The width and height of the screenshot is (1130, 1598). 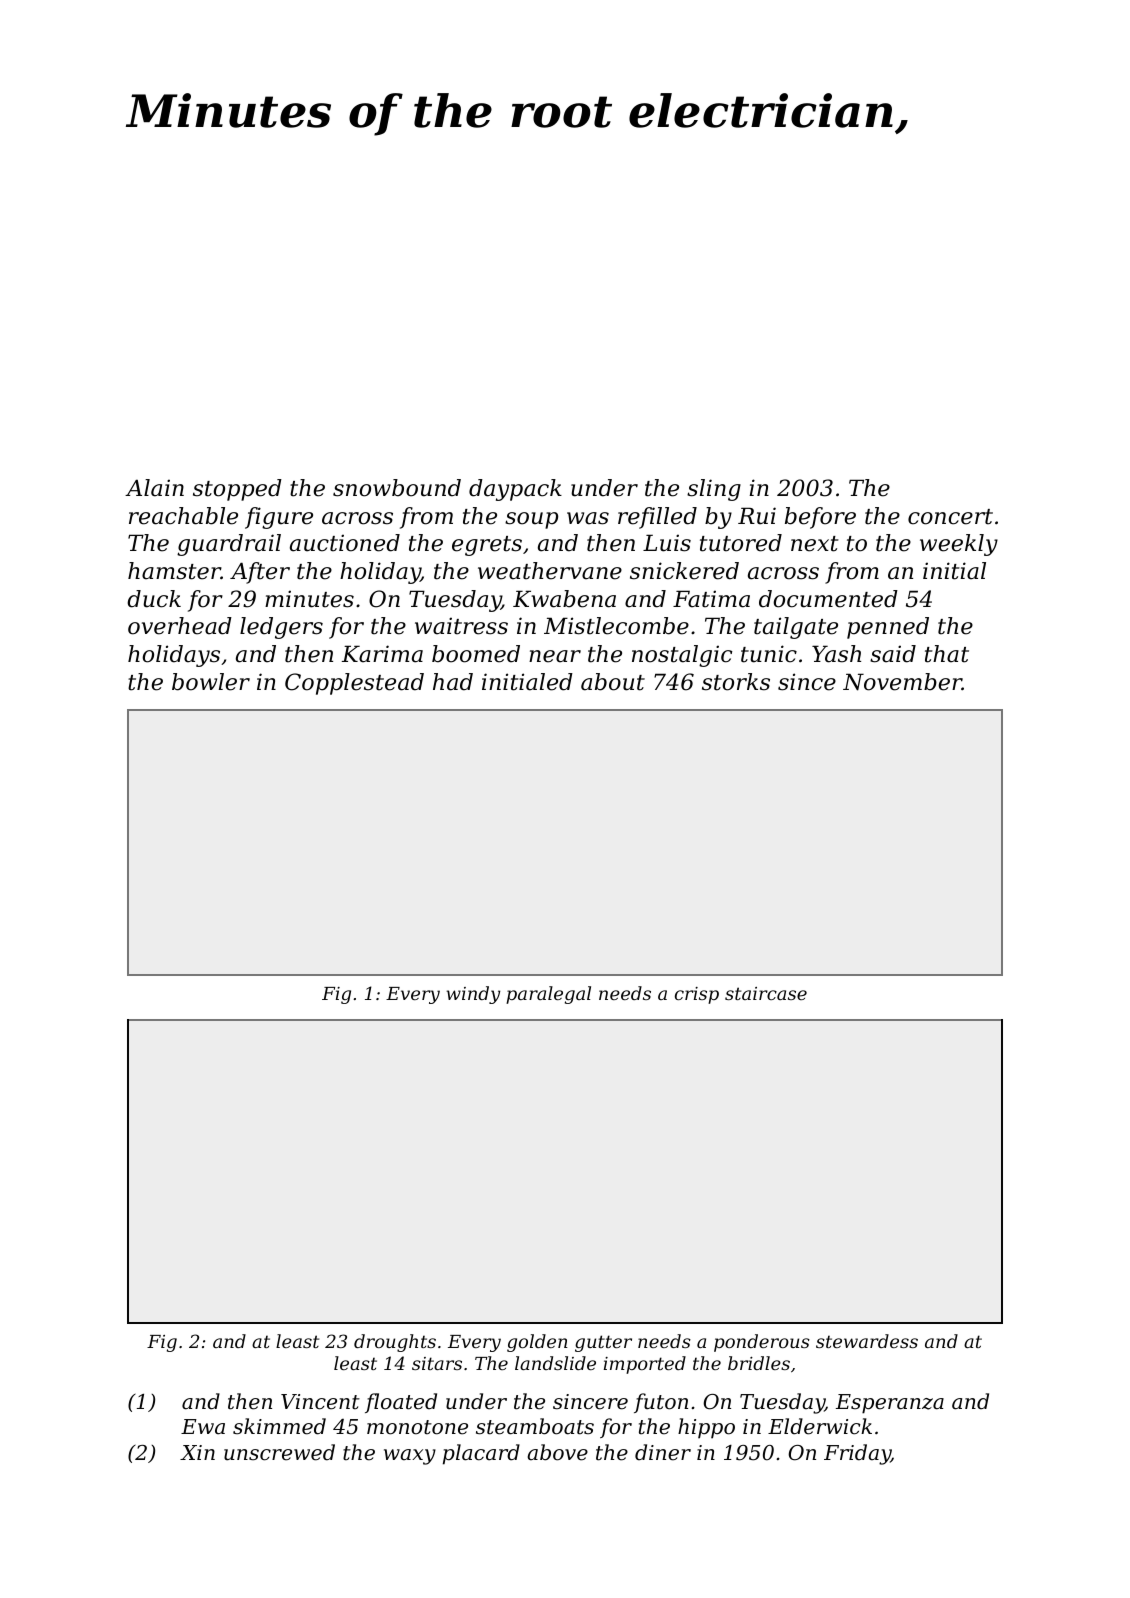 What do you see at coordinates (515, 490) in the screenshot?
I see `daypack` at bounding box center [515, 490].
